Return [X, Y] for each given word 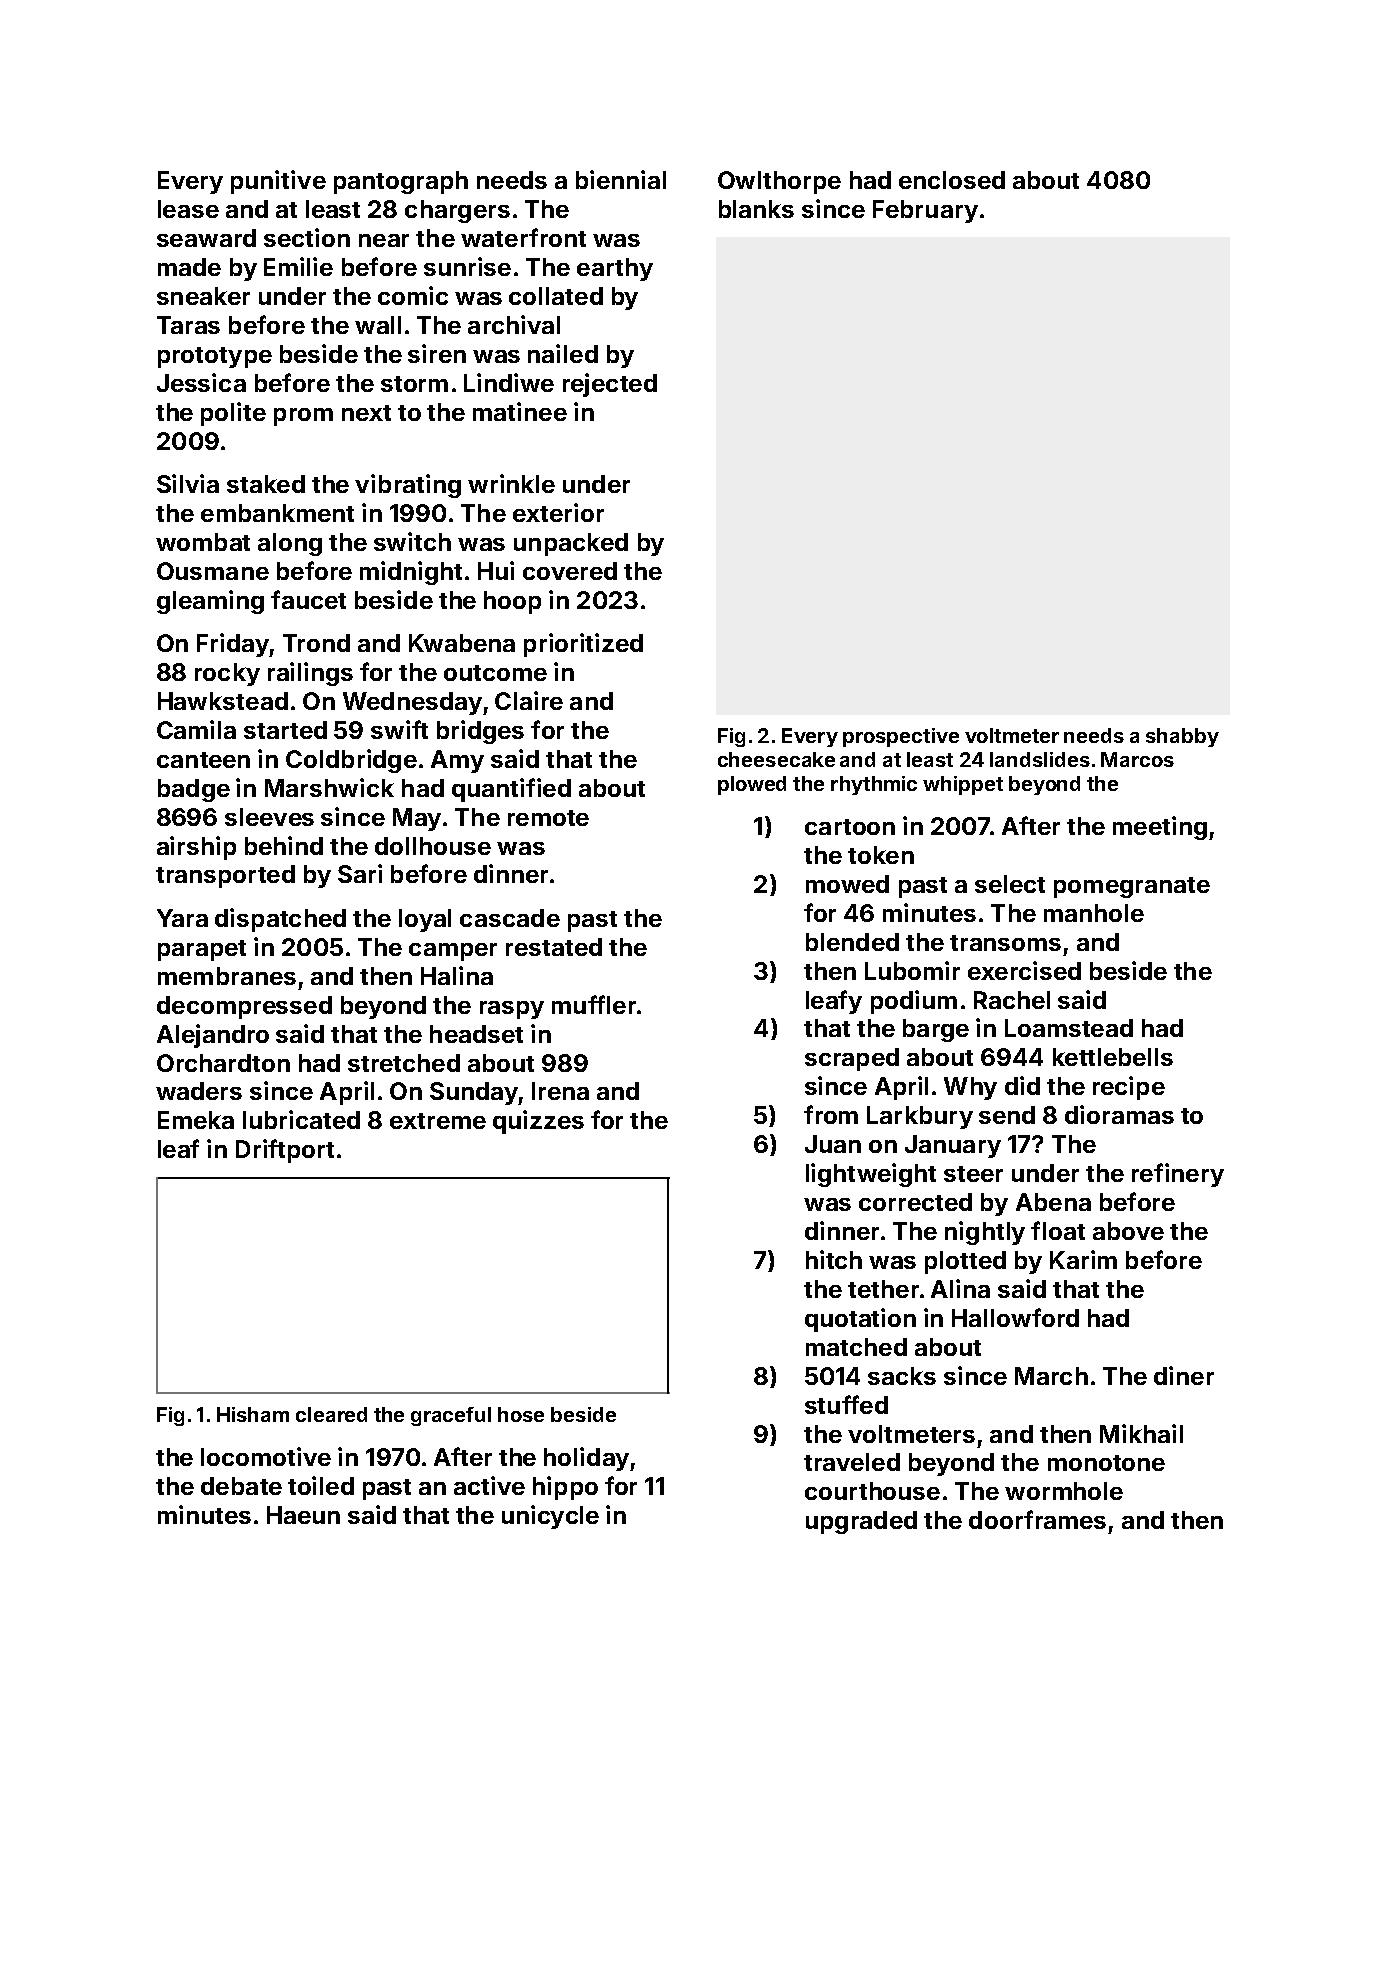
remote [548, 818]
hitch [834, 1259]
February [925, 211]
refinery [1178, 1175]
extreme [438, 1121]
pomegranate [1132, 887]
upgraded [861, 1522]
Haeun [303, 1515]
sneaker [203, 296]
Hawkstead [223, 701]
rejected [610, 385]
